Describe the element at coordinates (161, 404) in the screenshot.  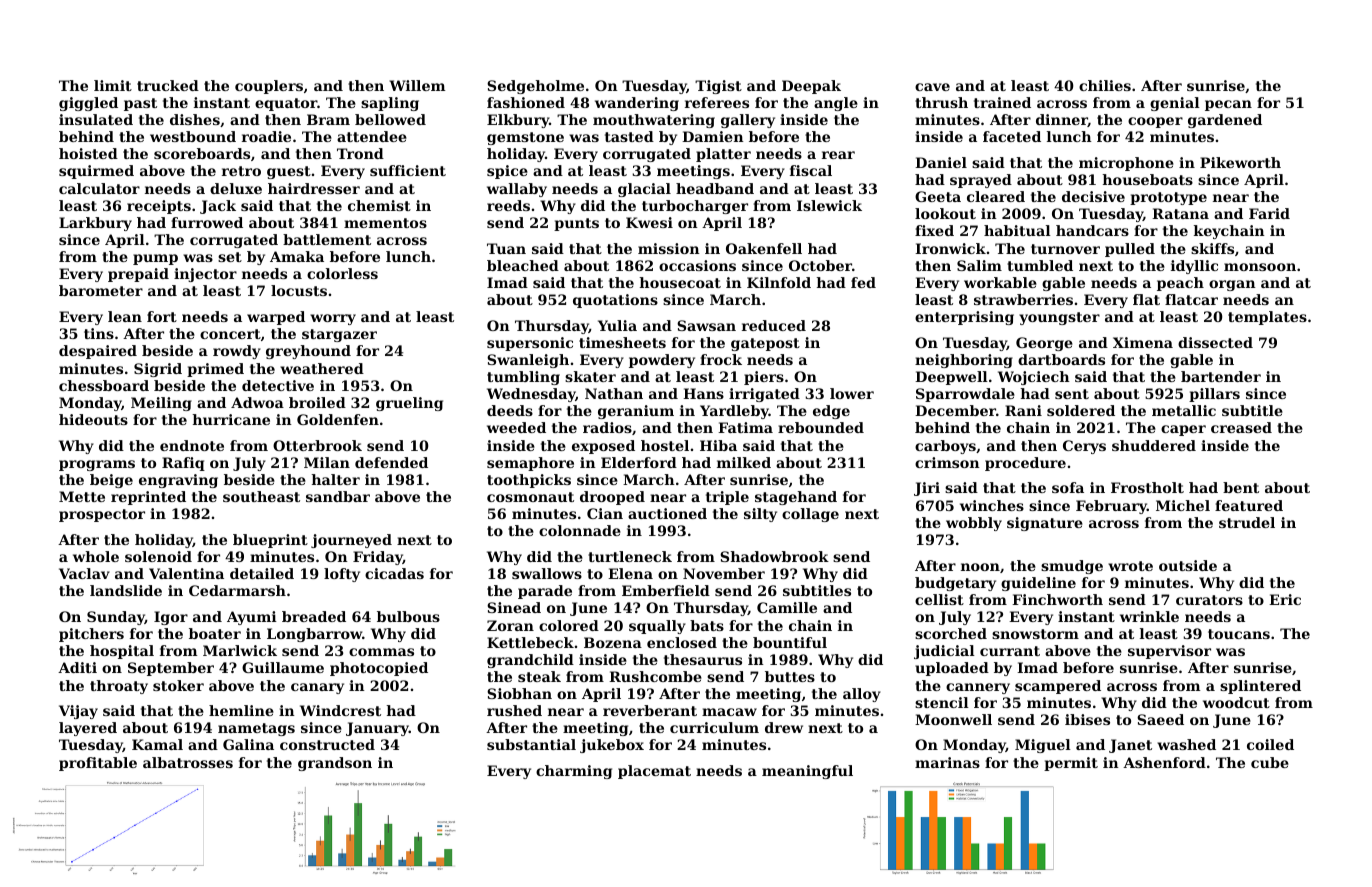
I see `Meiling` at that location.
